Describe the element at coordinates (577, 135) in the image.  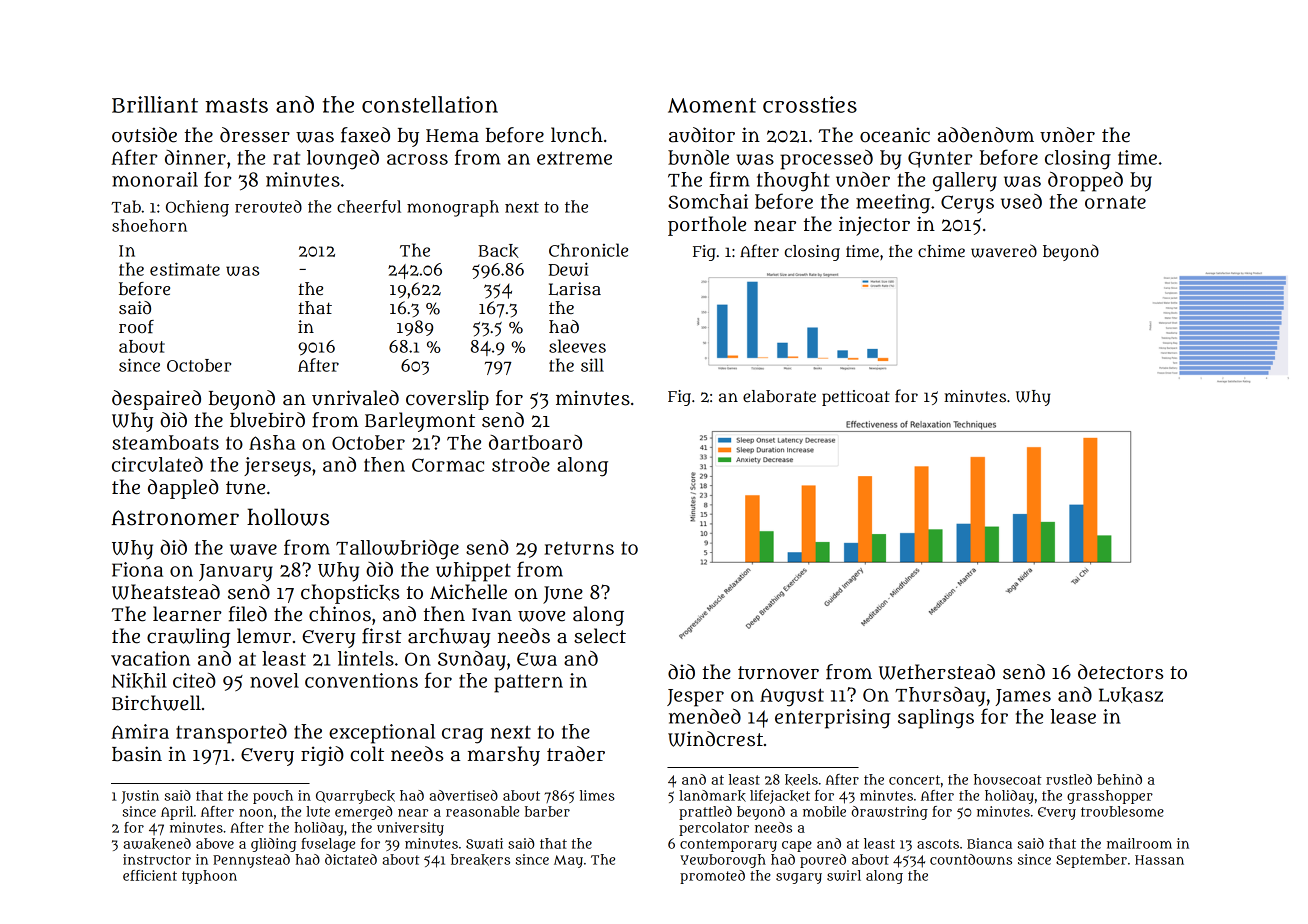
I see `lunch` at that location.
